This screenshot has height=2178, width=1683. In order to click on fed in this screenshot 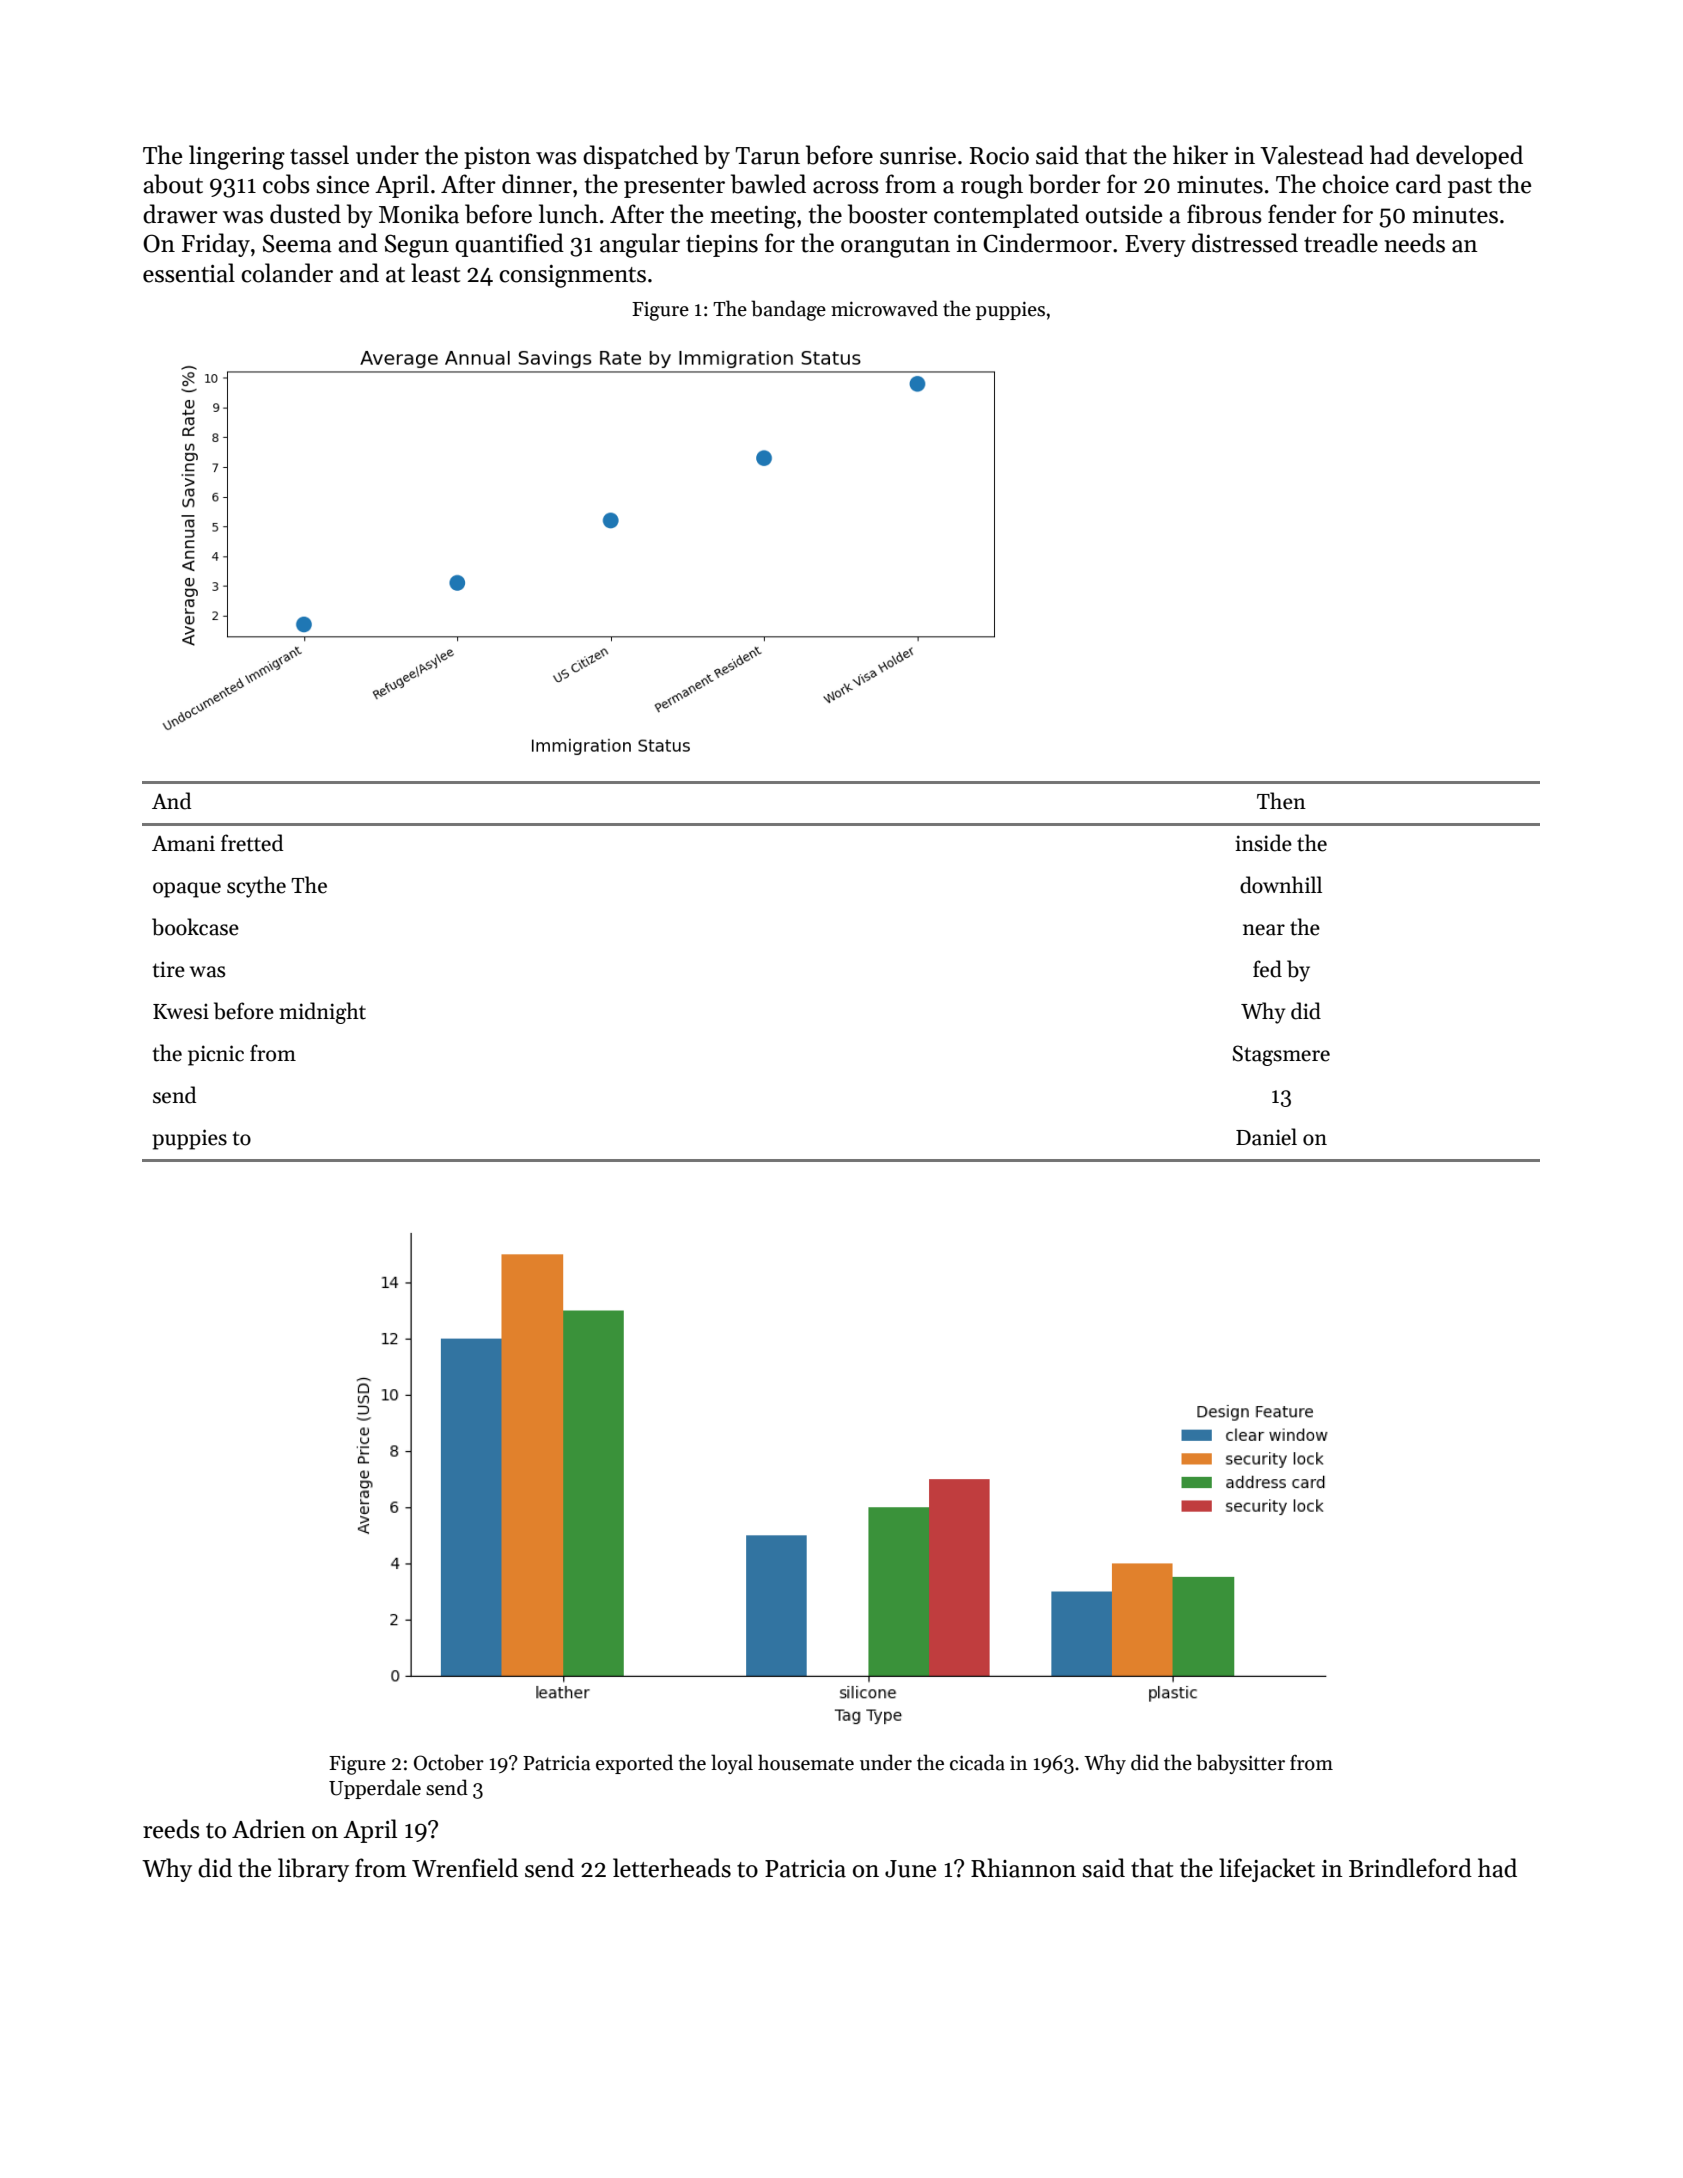, I will do `click(1267, 969)`.
